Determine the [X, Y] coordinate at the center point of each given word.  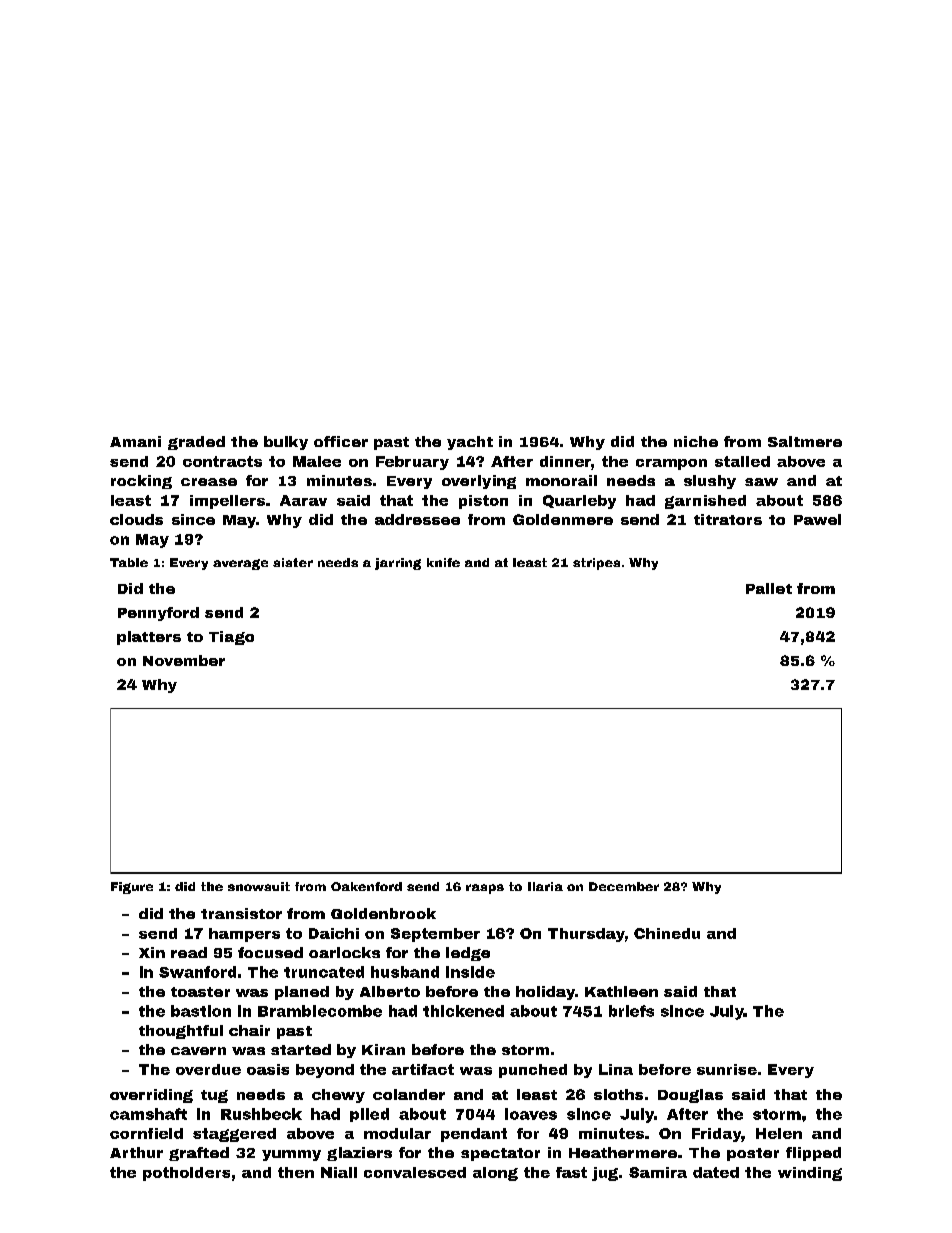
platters [149, 638]
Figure [132, 888]
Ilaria [545, 886]
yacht [470, 443]
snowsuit [259, 886]
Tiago [231, 638]
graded [196, 443]
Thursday [586, 935]
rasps [485, 889]
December [624, 886]
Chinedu [667, 933]
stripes [596, 564]
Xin [152, 952]
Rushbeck [261, 1114]
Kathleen [621, 991]
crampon [671, 464]
